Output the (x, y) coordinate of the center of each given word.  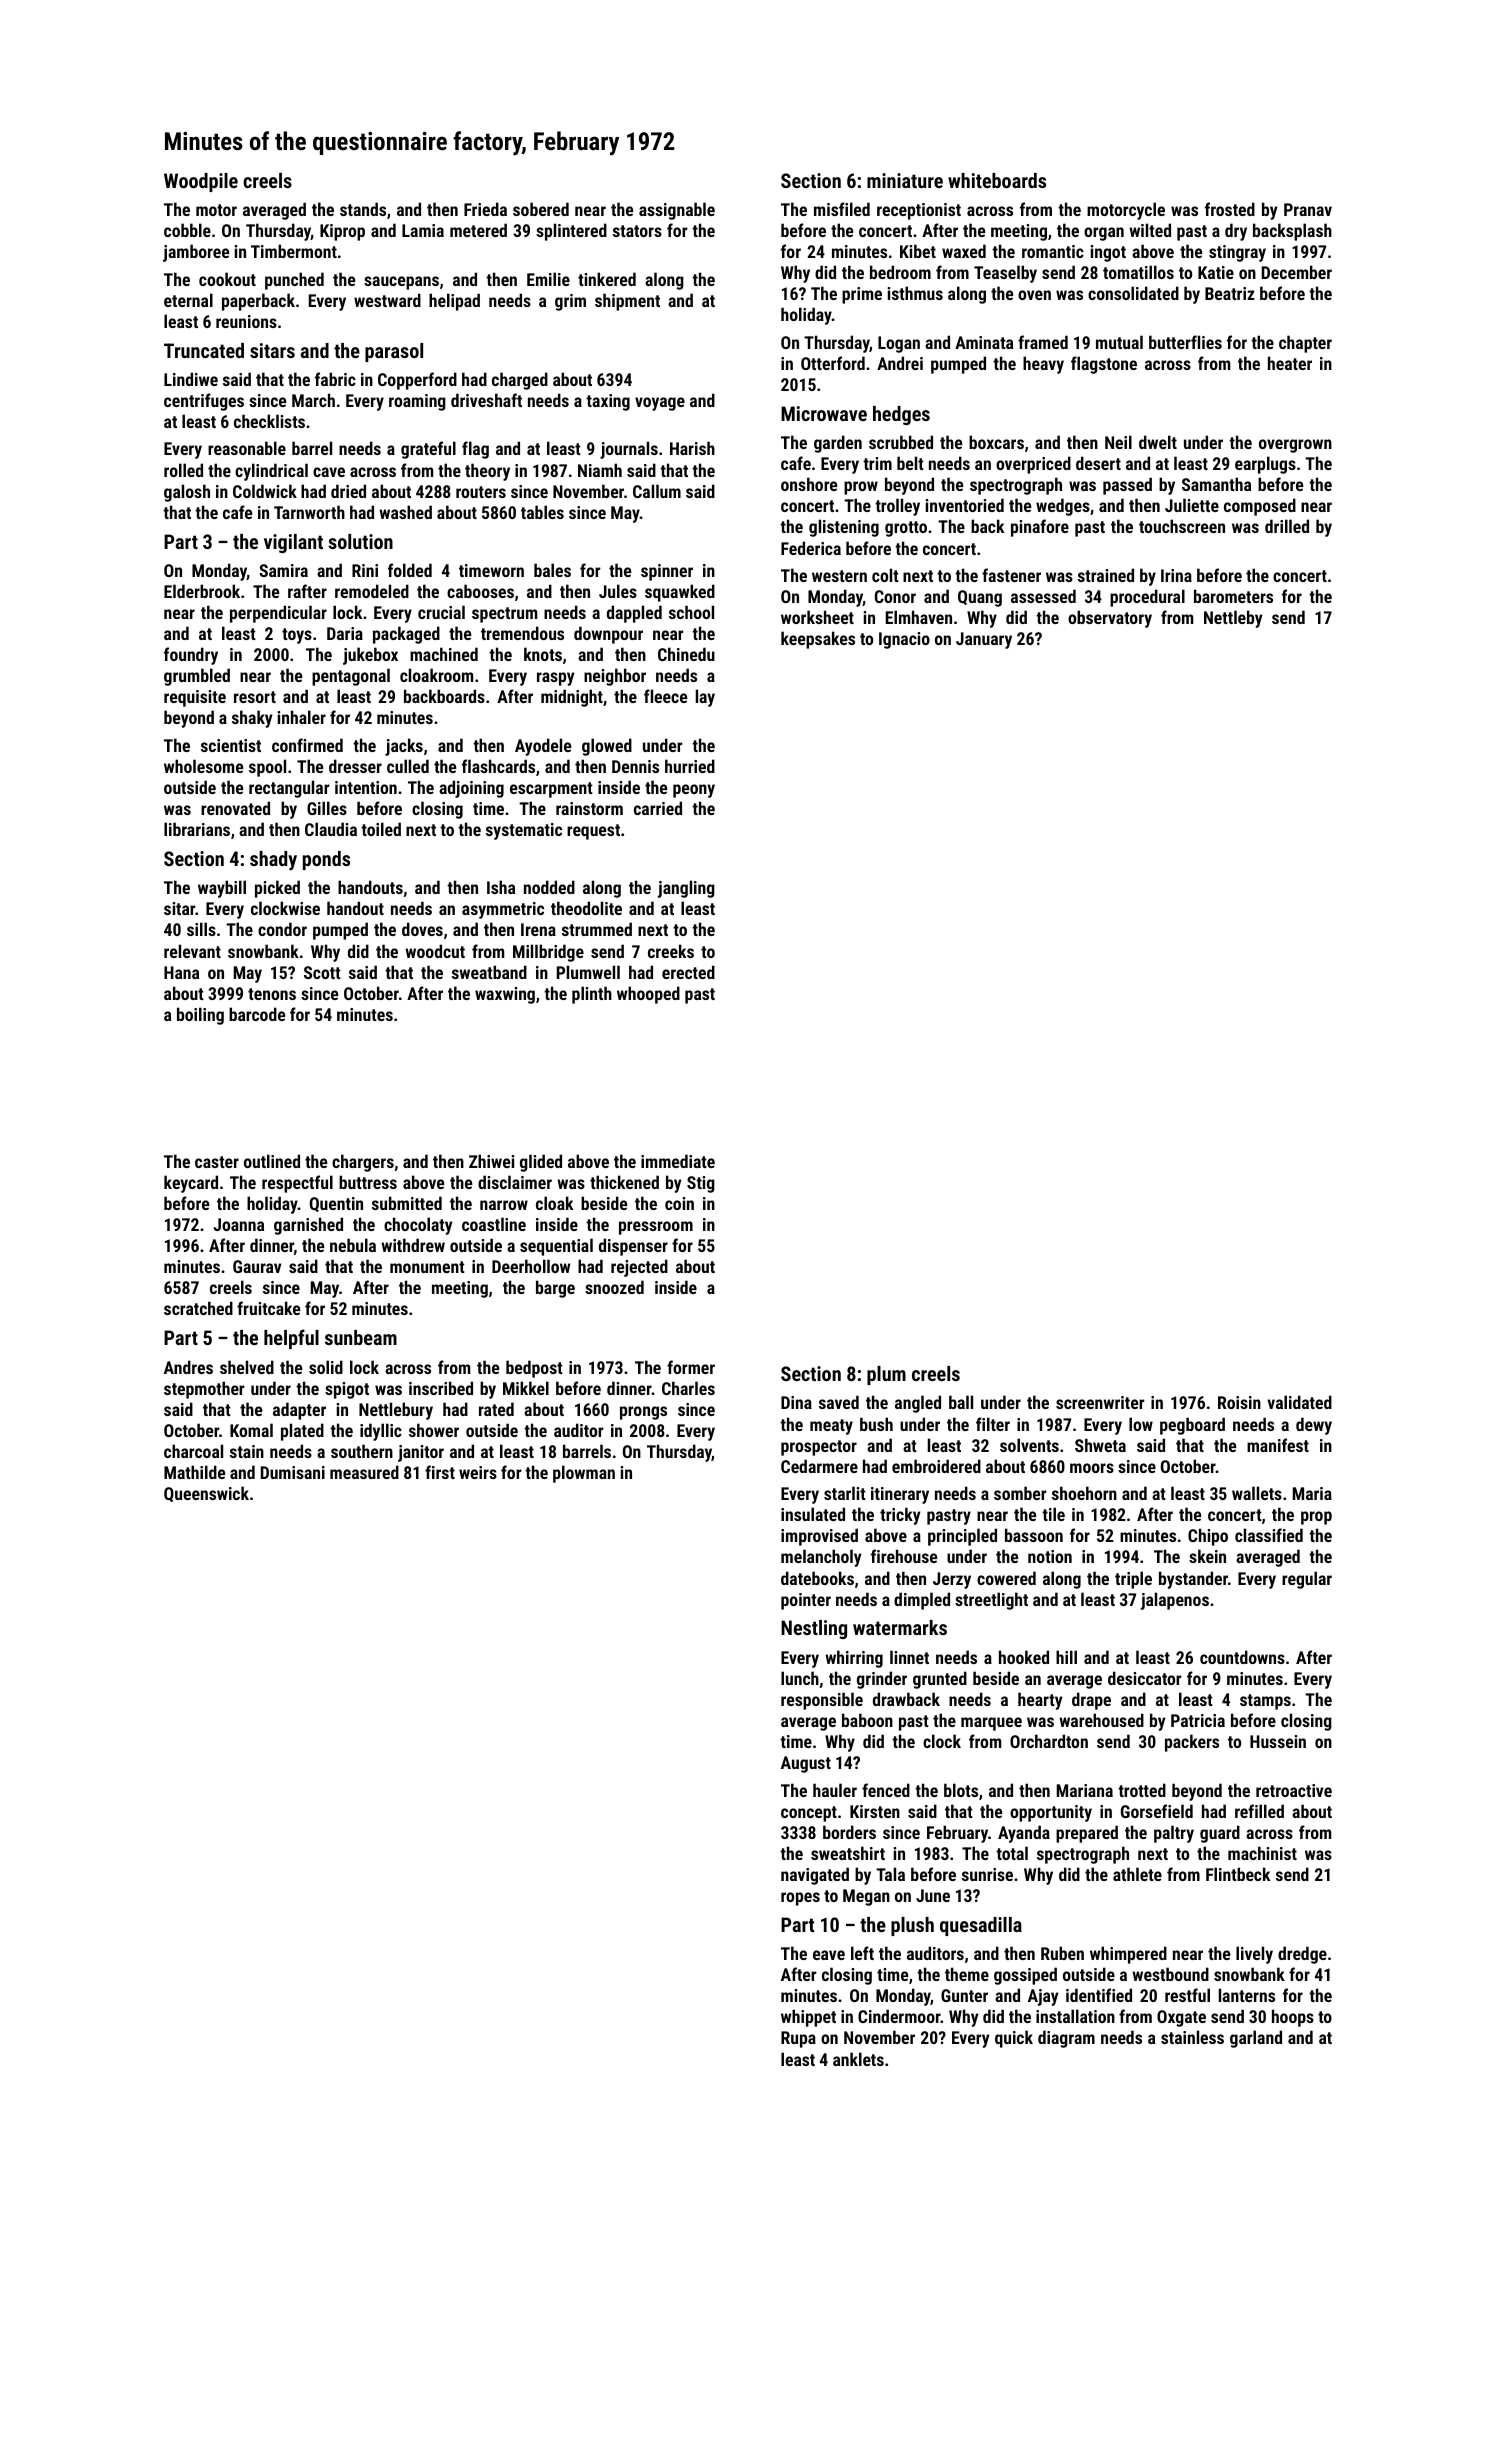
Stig (701, 1184)
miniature (905, 180)
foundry (191, 656)
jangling (686, 889)
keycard (191, 1184)
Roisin (1239, 1402)
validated (1299, 1402)
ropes (800, 1899)
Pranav (1308, 209)
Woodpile (201, 182)
